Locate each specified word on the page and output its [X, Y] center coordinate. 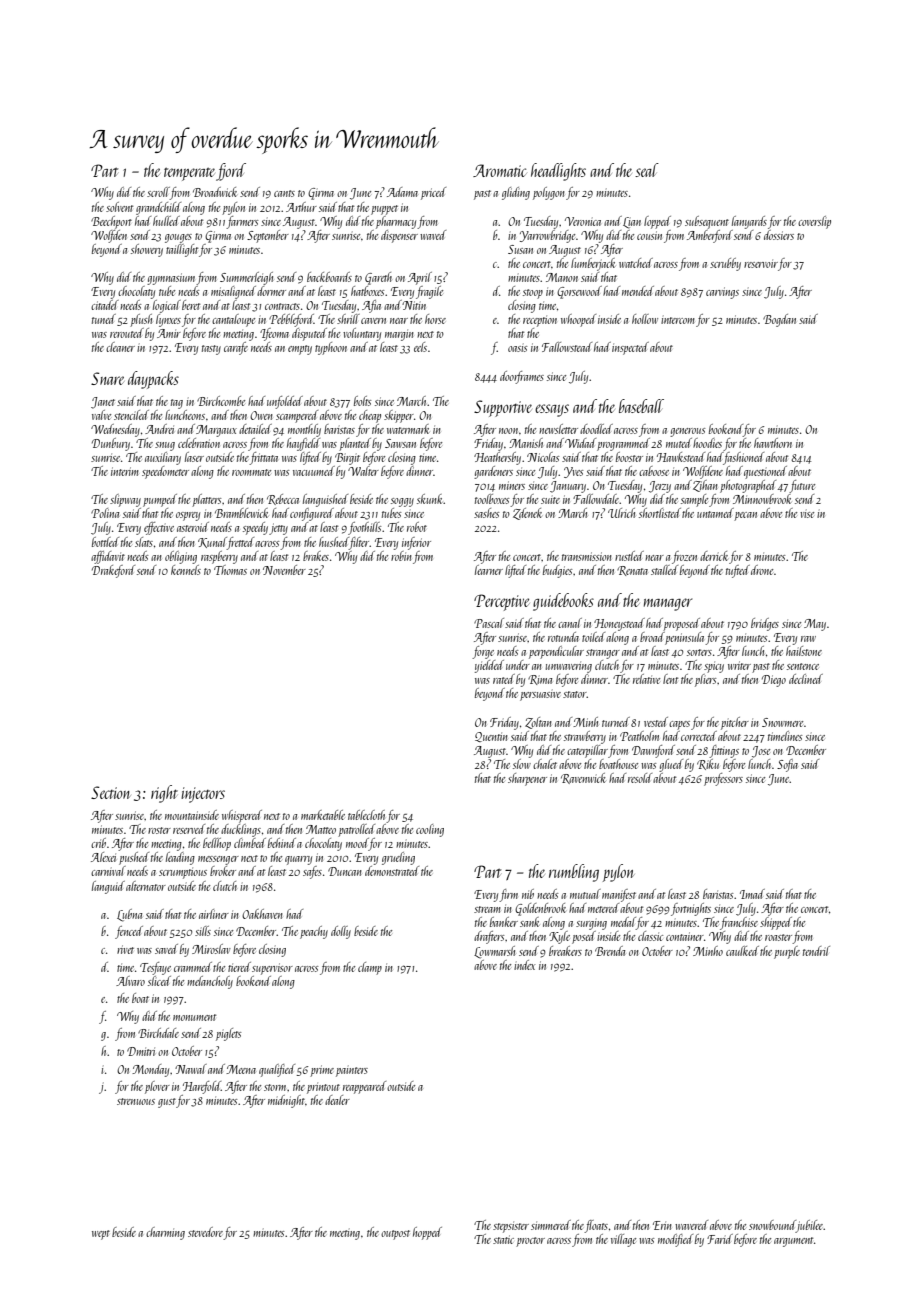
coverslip [814, 222]
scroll [158, 192]
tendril [816, 951]
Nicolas [543, 457]
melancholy [210, 982]
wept [101, 1235]
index [524, 965]
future [802, 486]
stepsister [511, 1227]
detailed [255, 429]
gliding [516, 193]
